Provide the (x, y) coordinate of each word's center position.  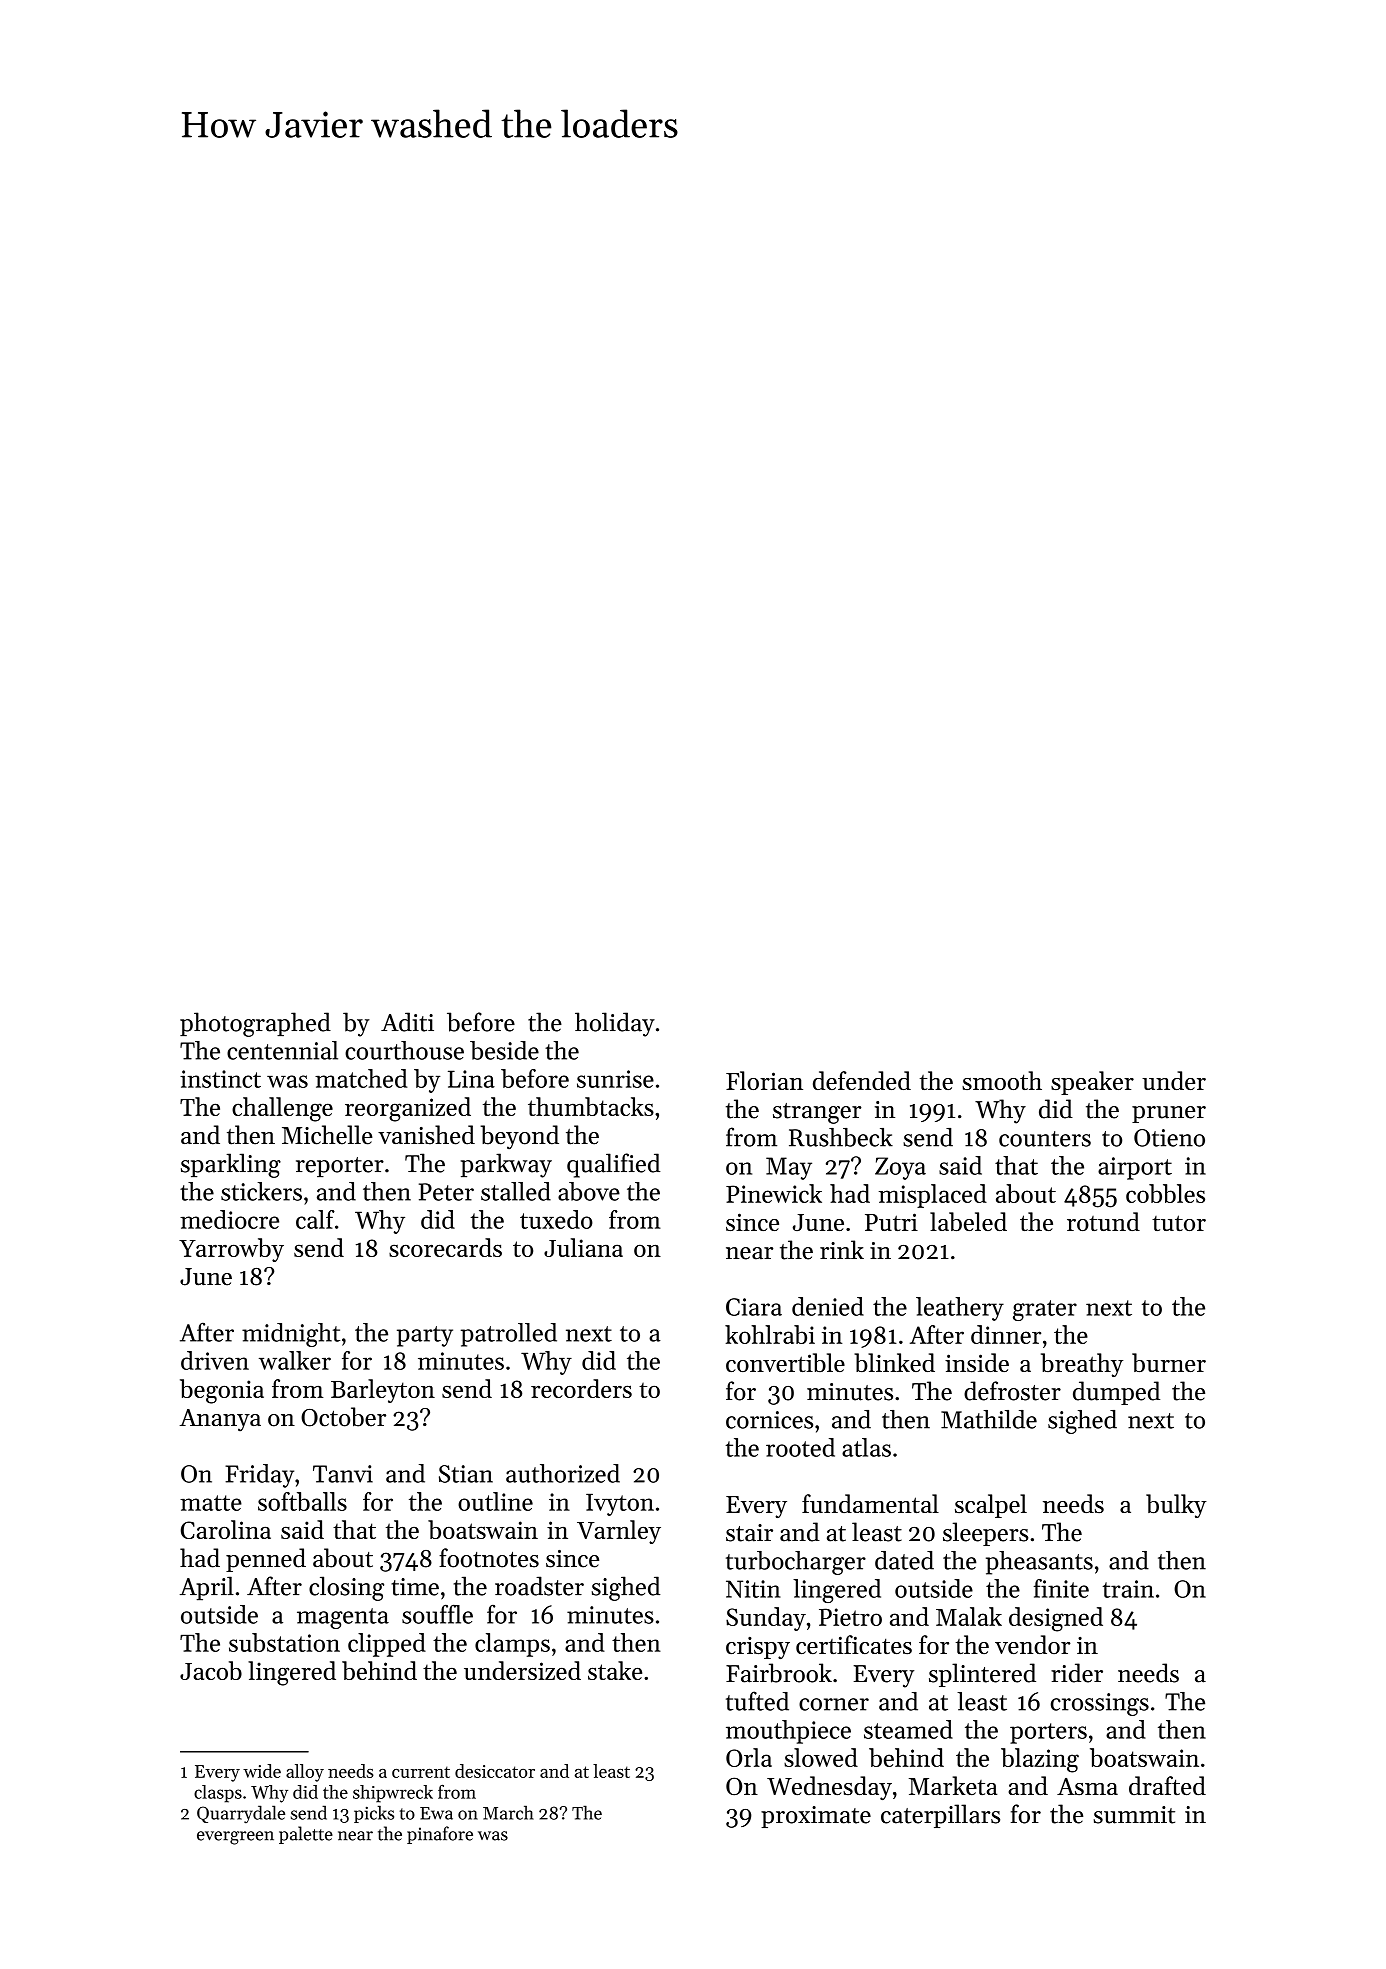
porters (1048, 1733)
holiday (615, 1024)
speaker (1092, 1083)
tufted (757, 1701)
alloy (305, 1773)
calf (315, 1219)
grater (1045, 1310)
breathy (1082, 1365)
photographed (255, 1024)
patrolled (509, 1335)
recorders (581, 1388)
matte (211, 1503)
